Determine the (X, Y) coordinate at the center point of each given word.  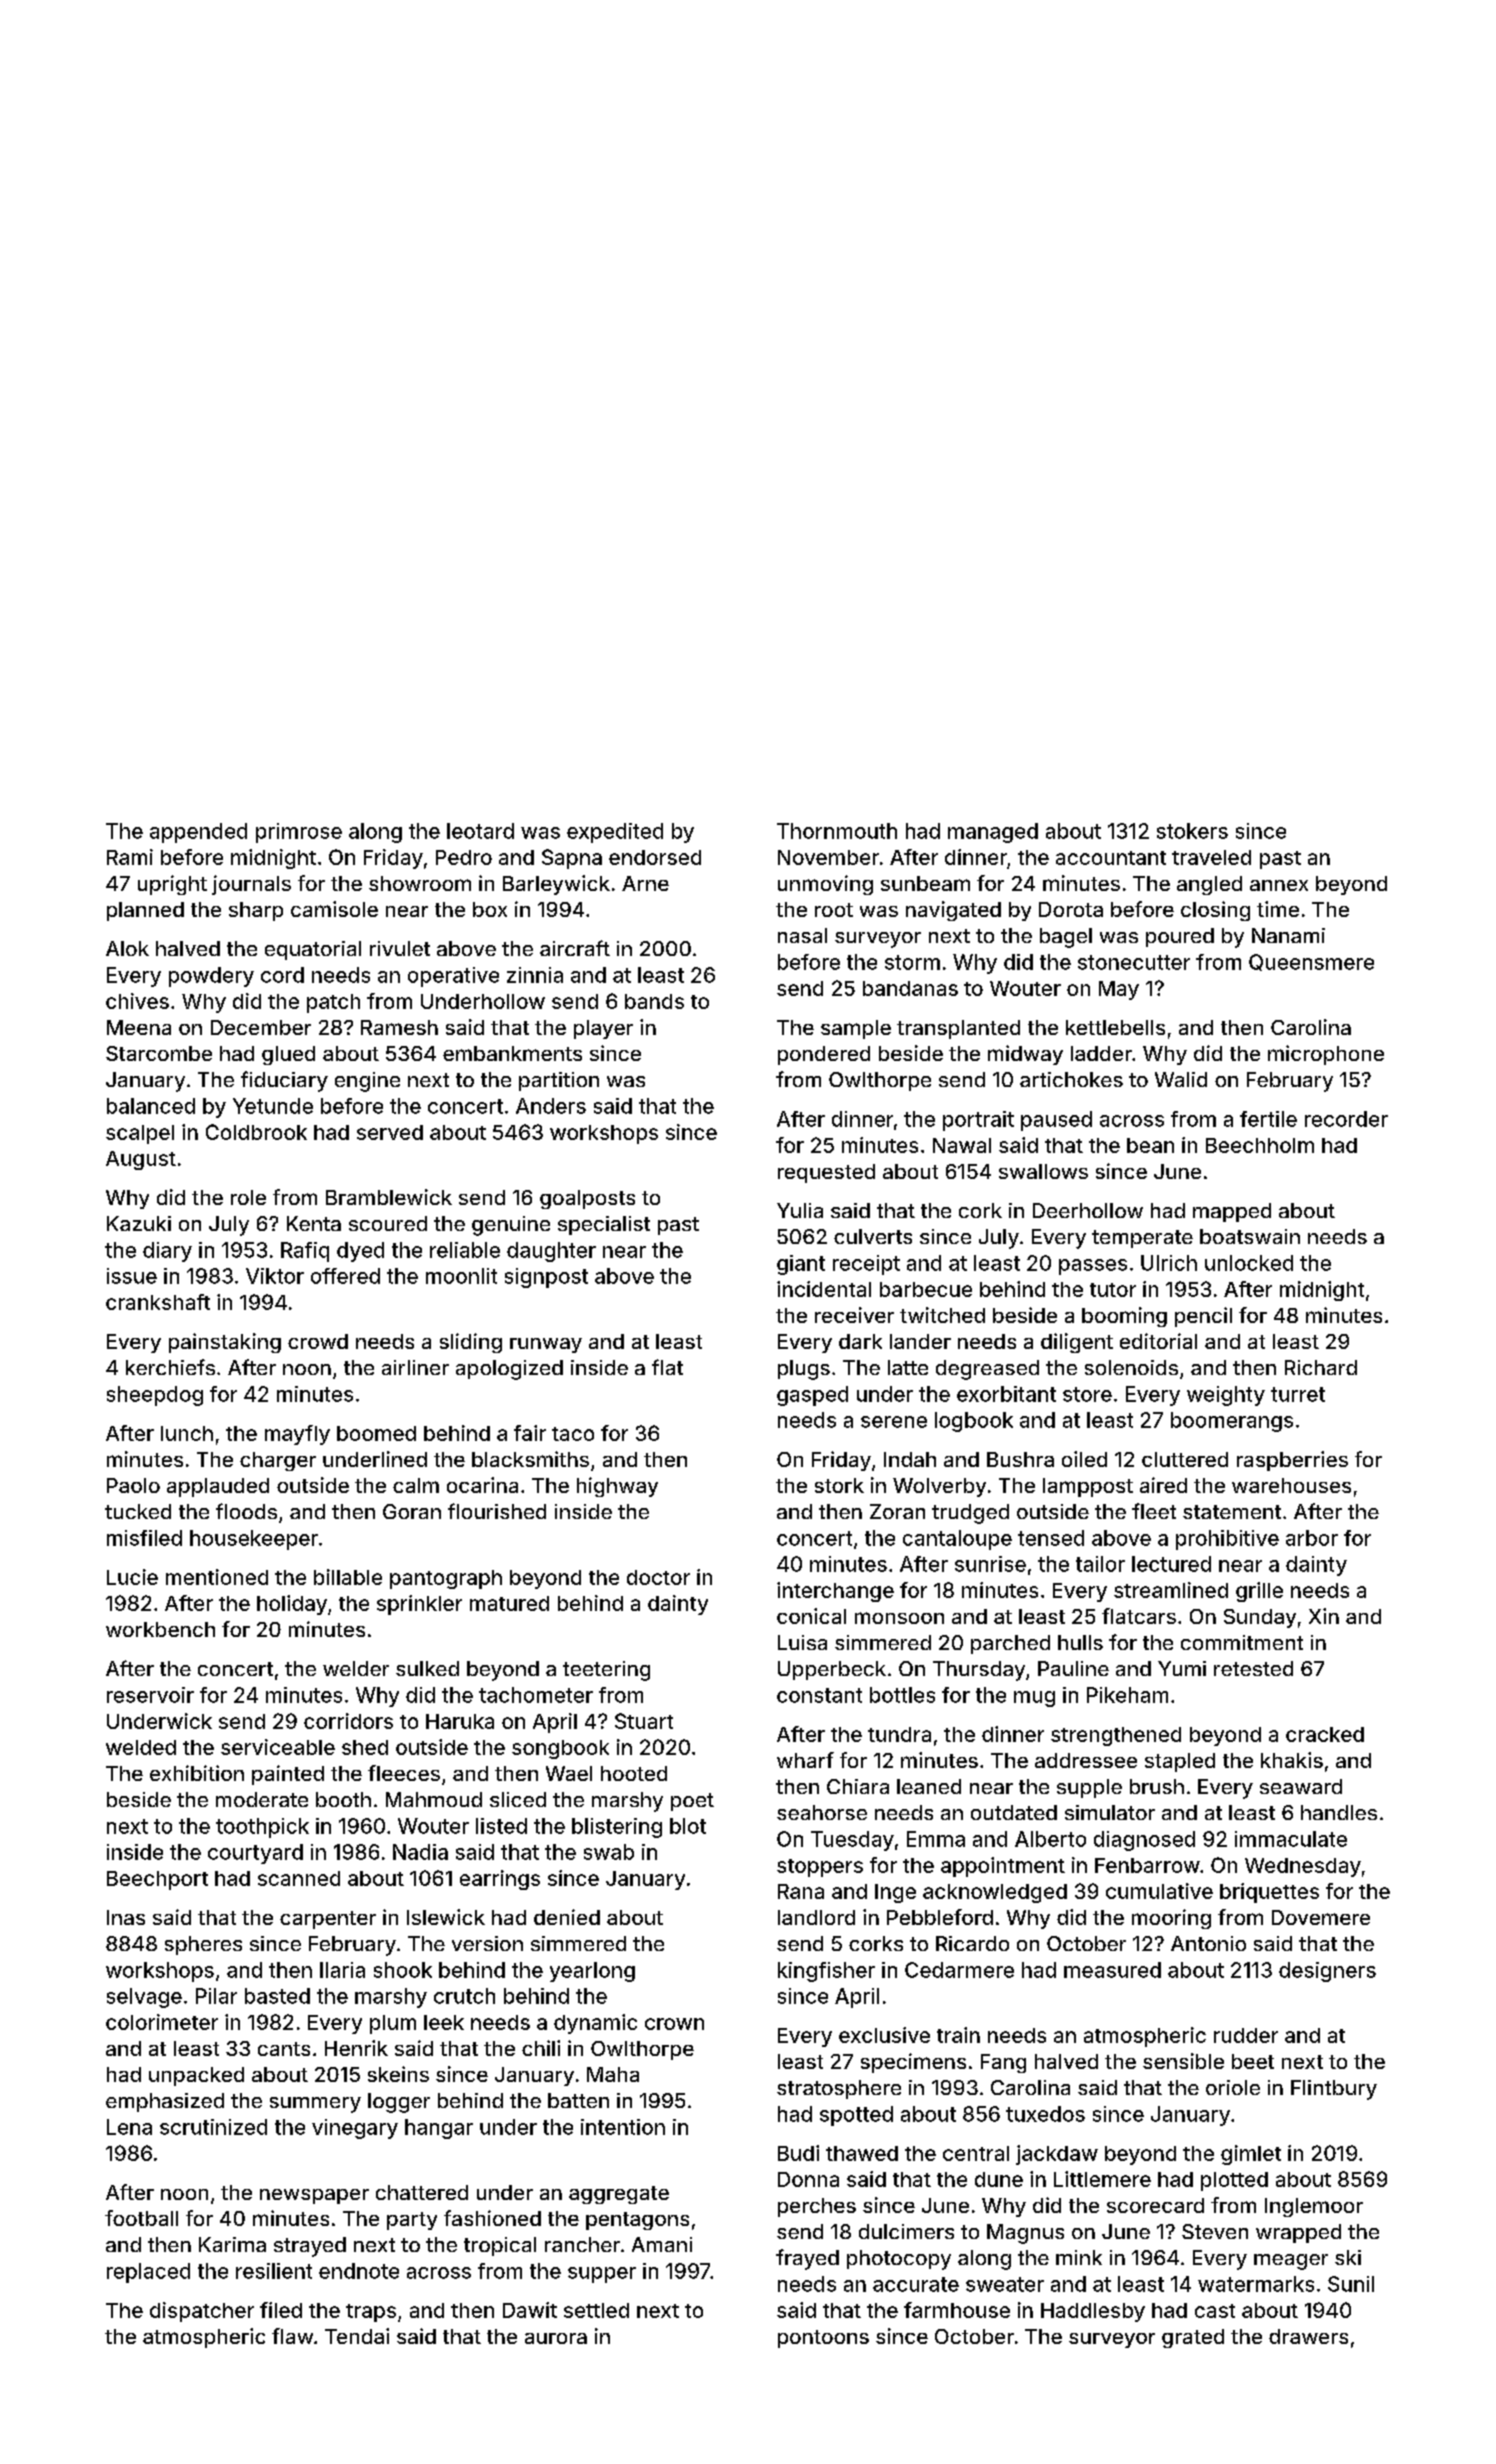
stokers (1192, 831)
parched (1010, 1644)
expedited (615, 833)
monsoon (899, 1618)
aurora (556, 2338)
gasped (812, 1396)
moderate (262, 1799)
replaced (148, 2273)
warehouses (1291, 1485)
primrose (299, 833)
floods (246, 1511)
